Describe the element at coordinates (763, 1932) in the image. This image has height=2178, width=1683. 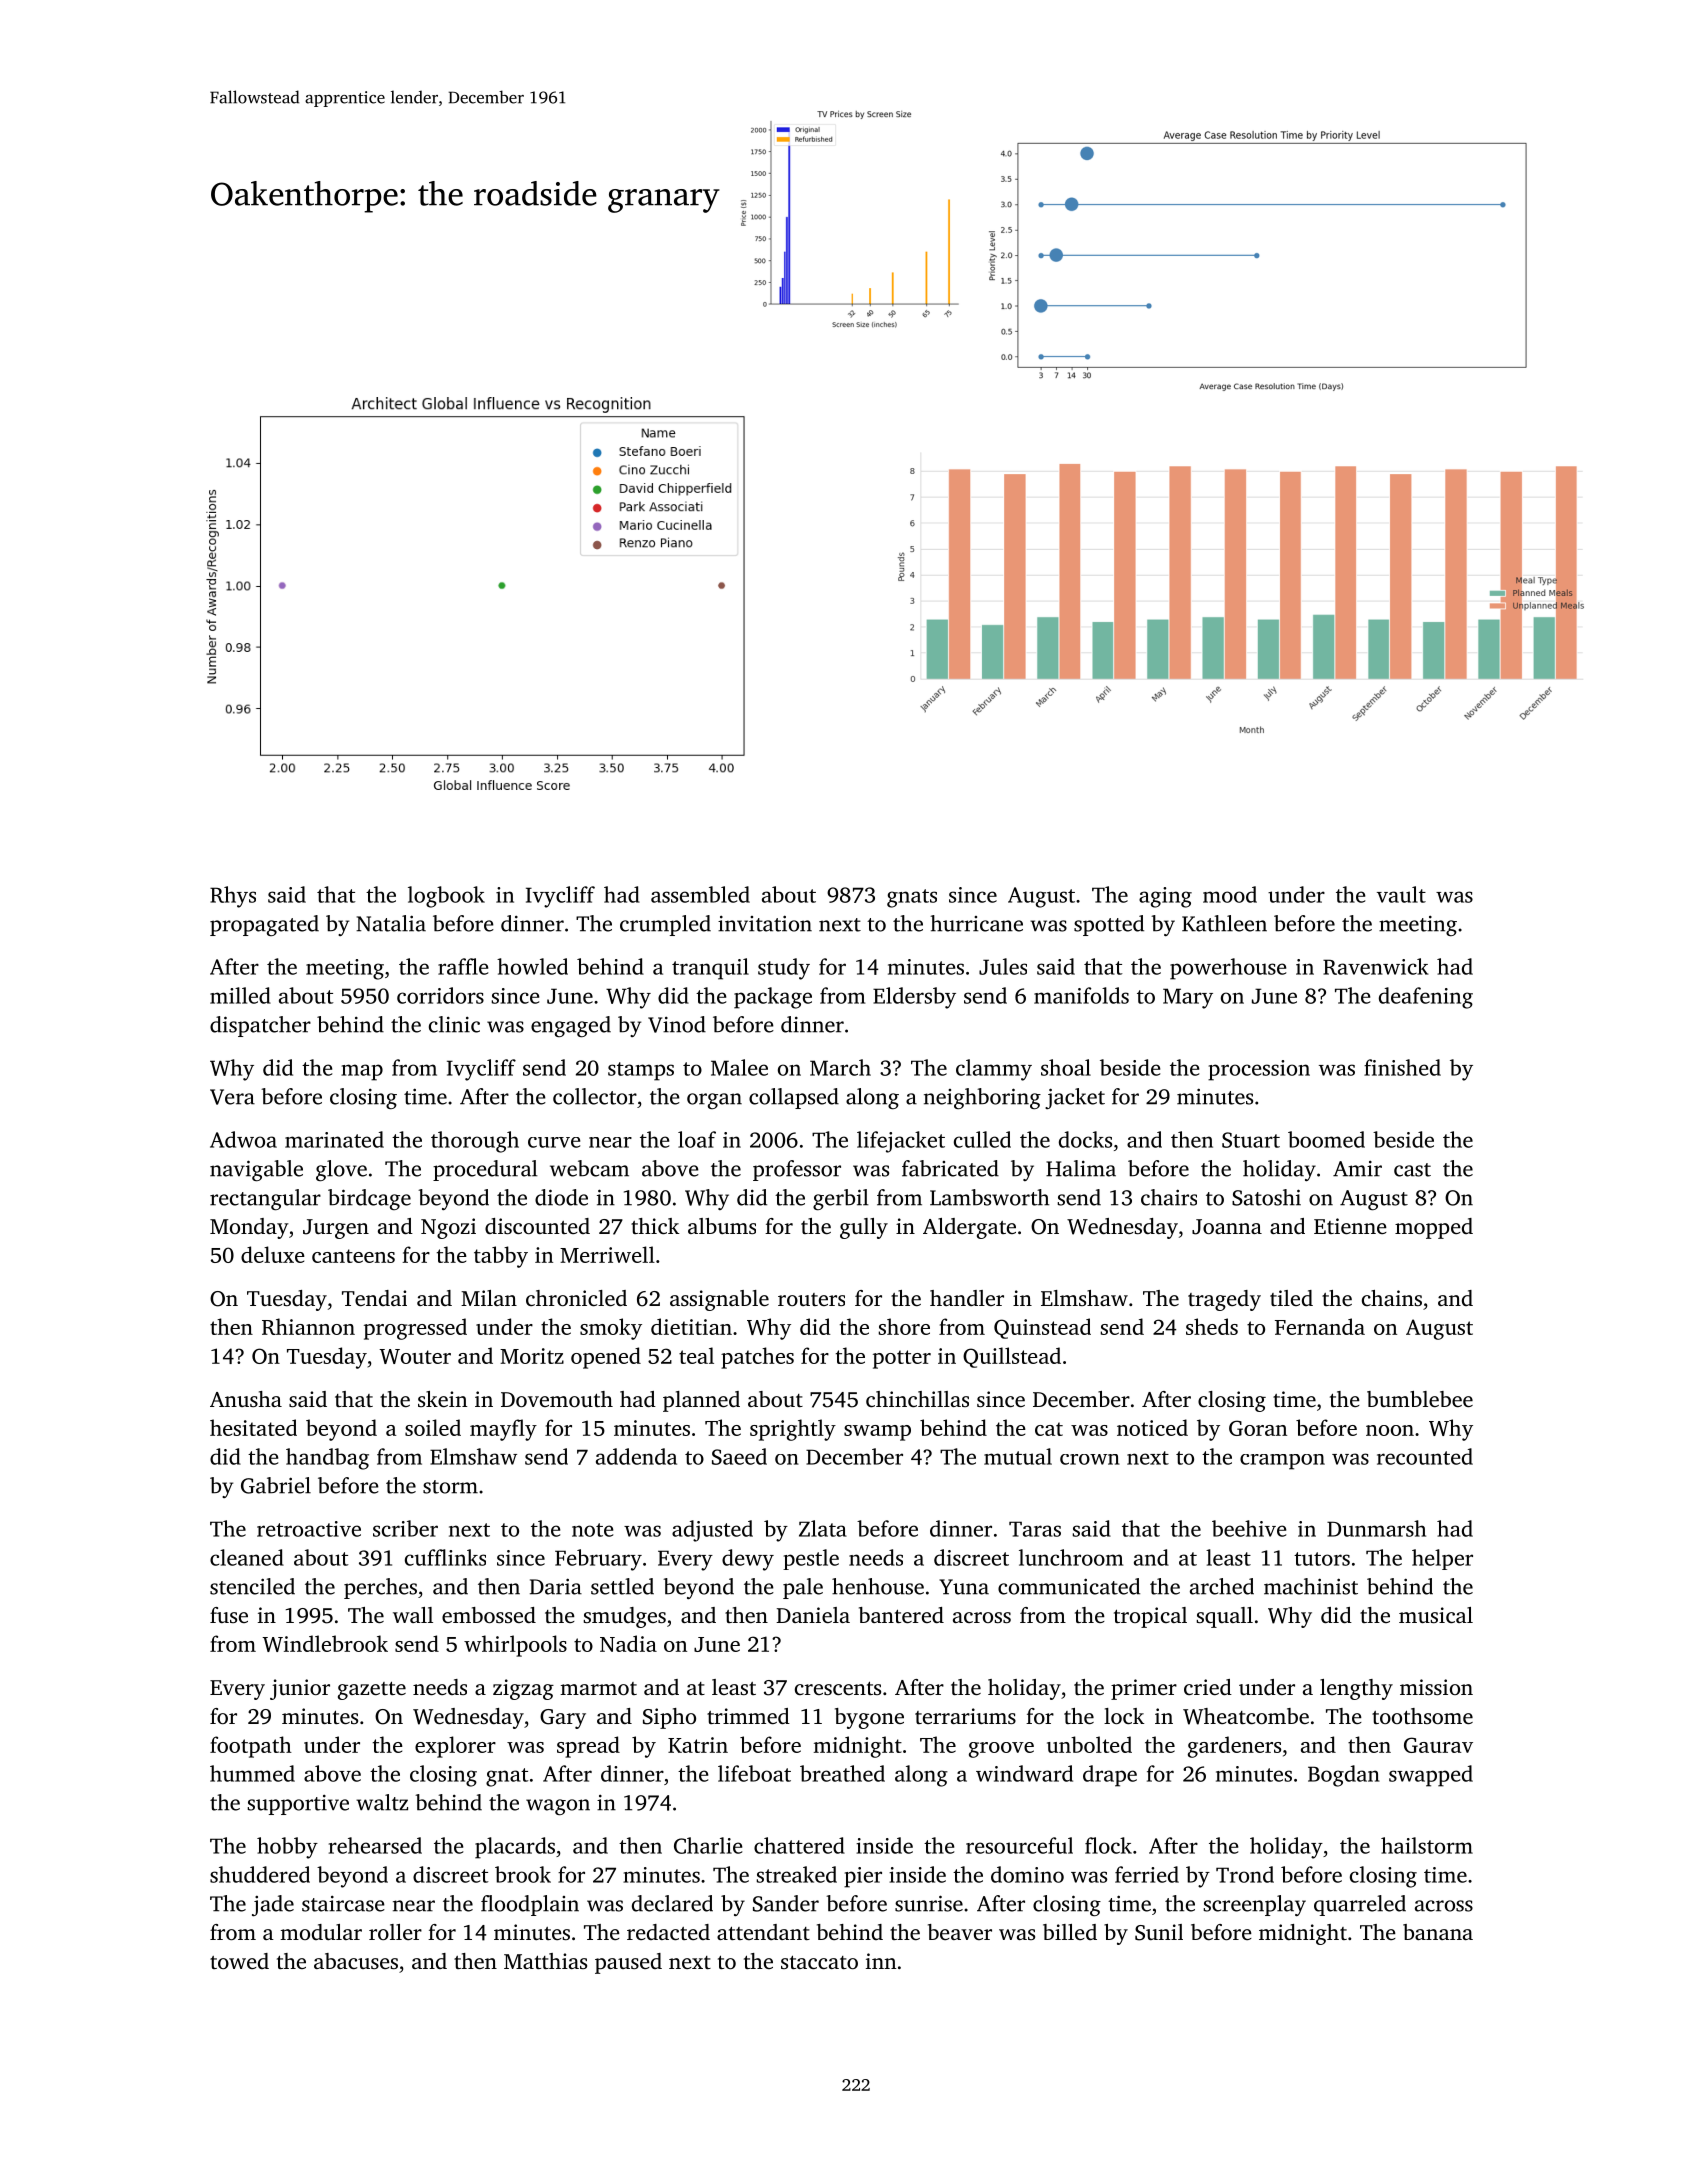
I see `attendant` at that location.
